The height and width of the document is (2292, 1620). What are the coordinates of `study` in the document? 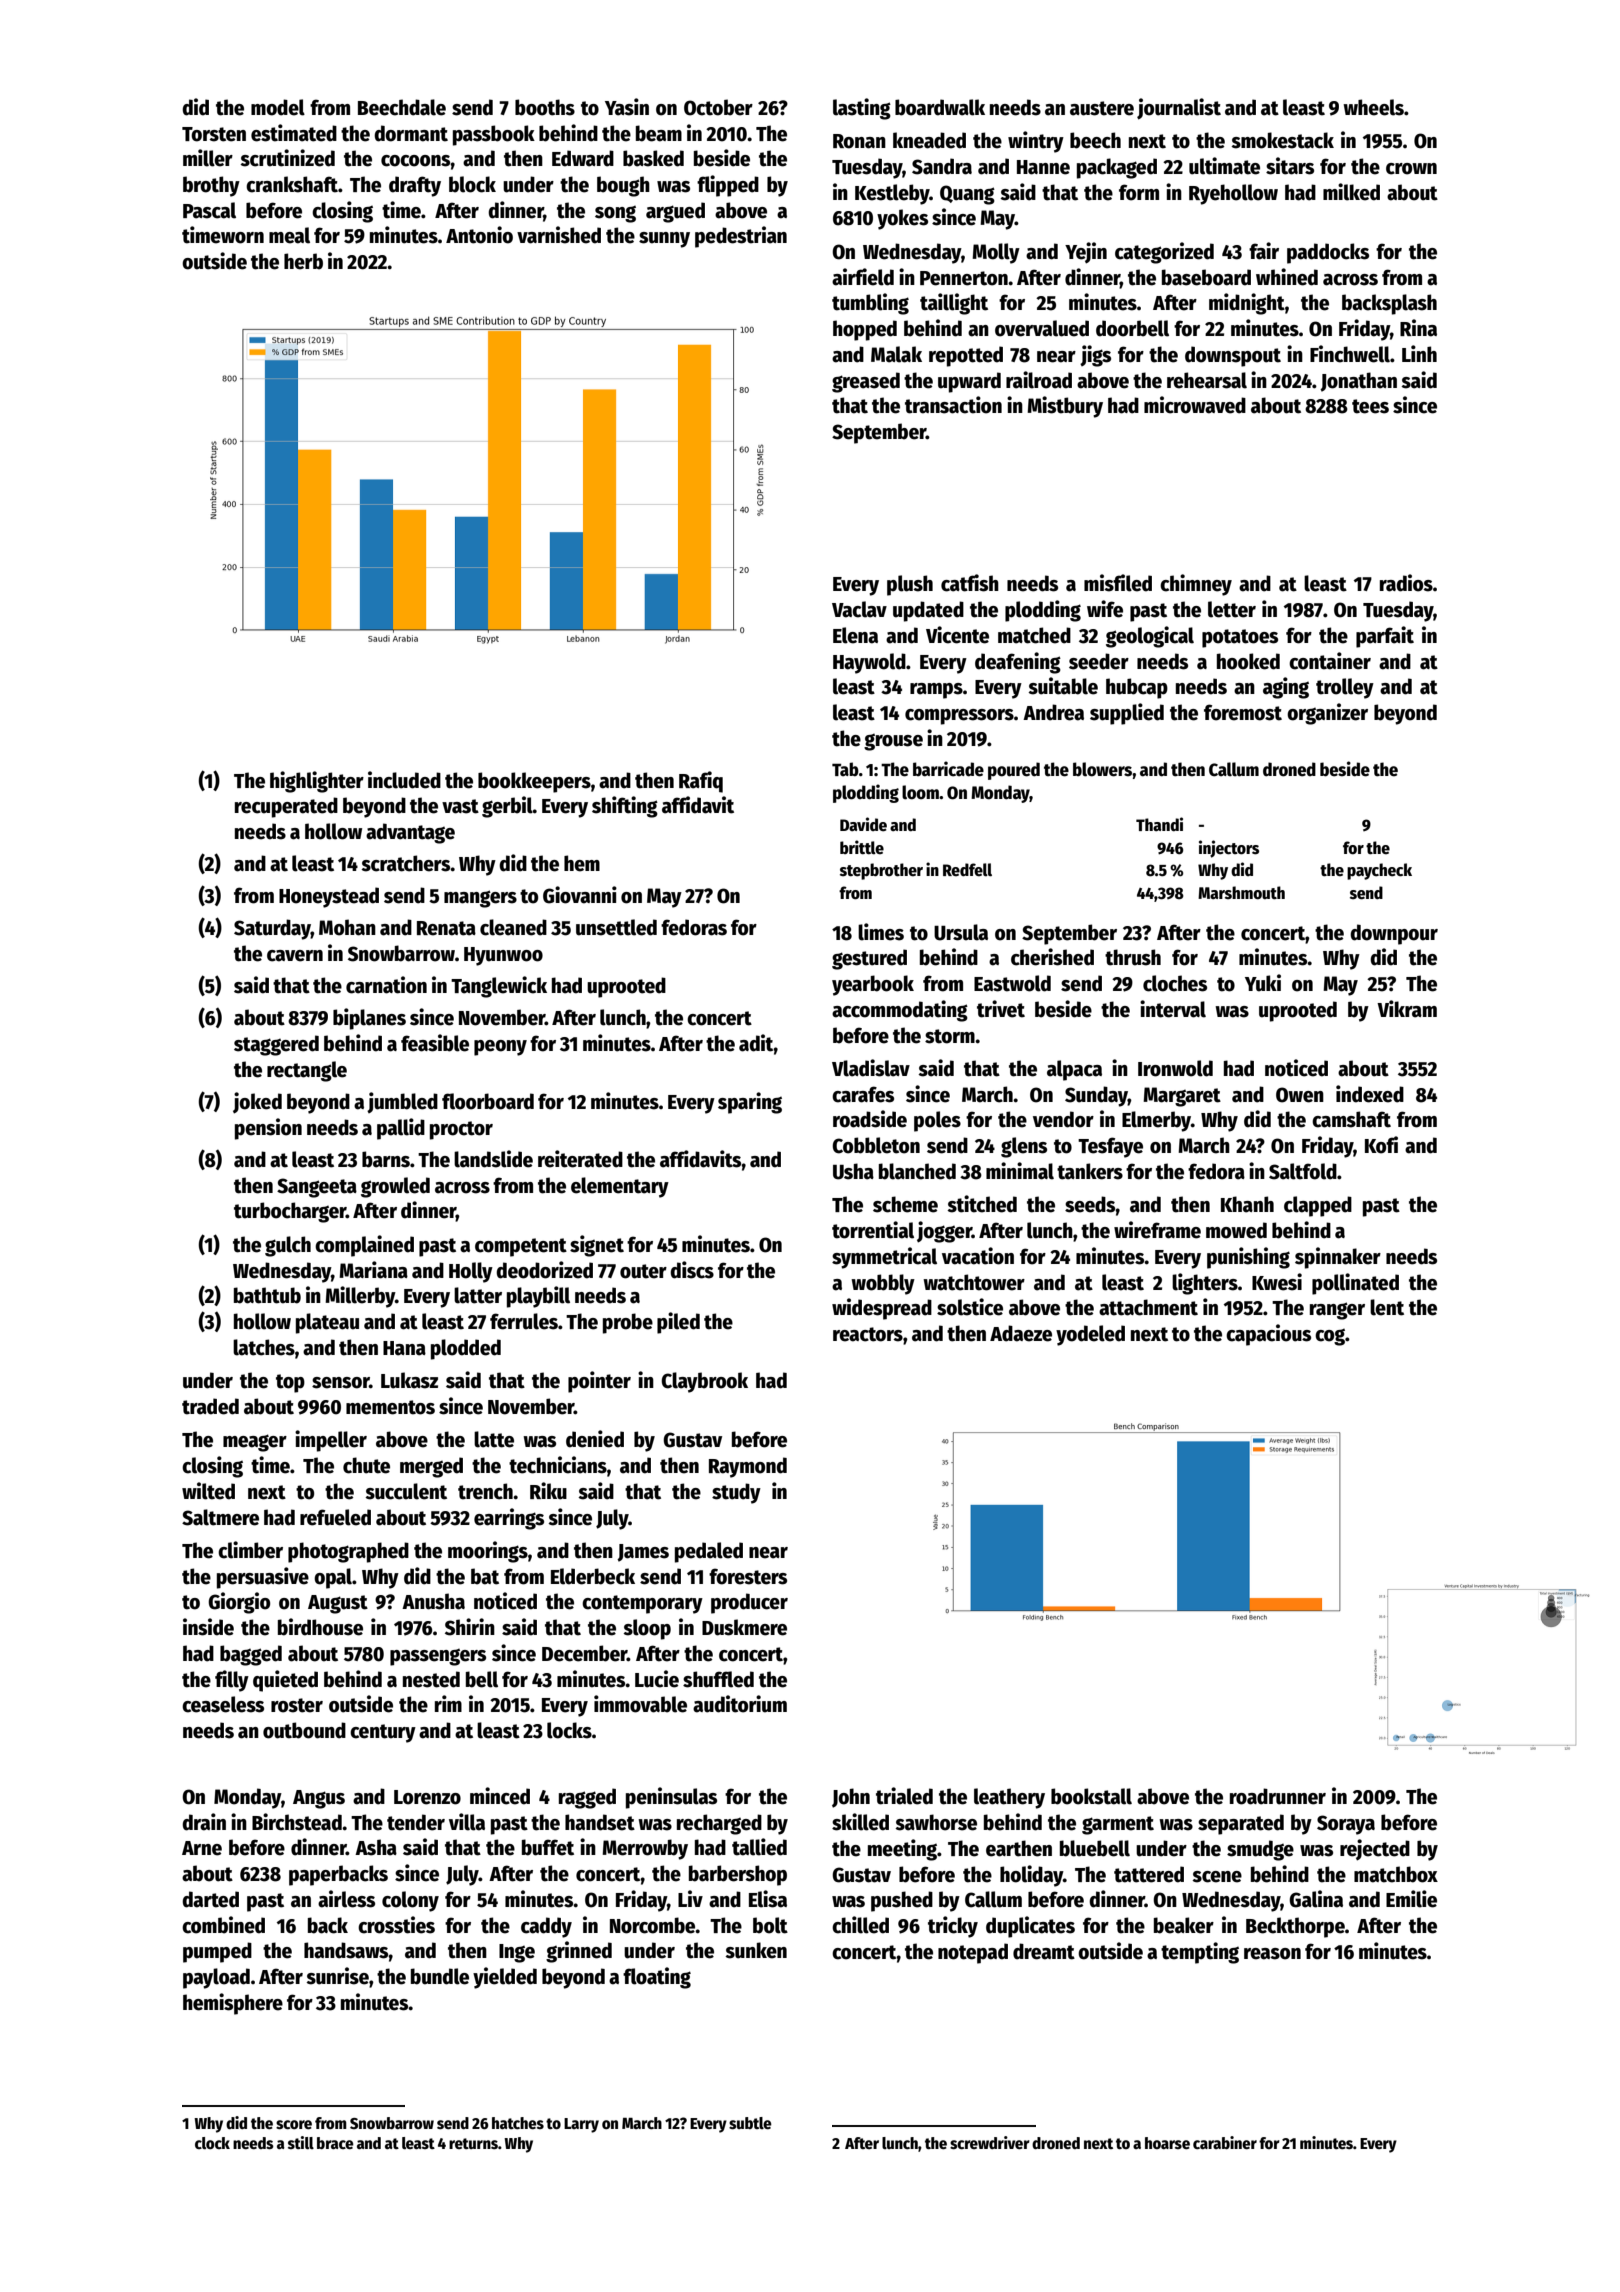 It's located at (736, 1493).
